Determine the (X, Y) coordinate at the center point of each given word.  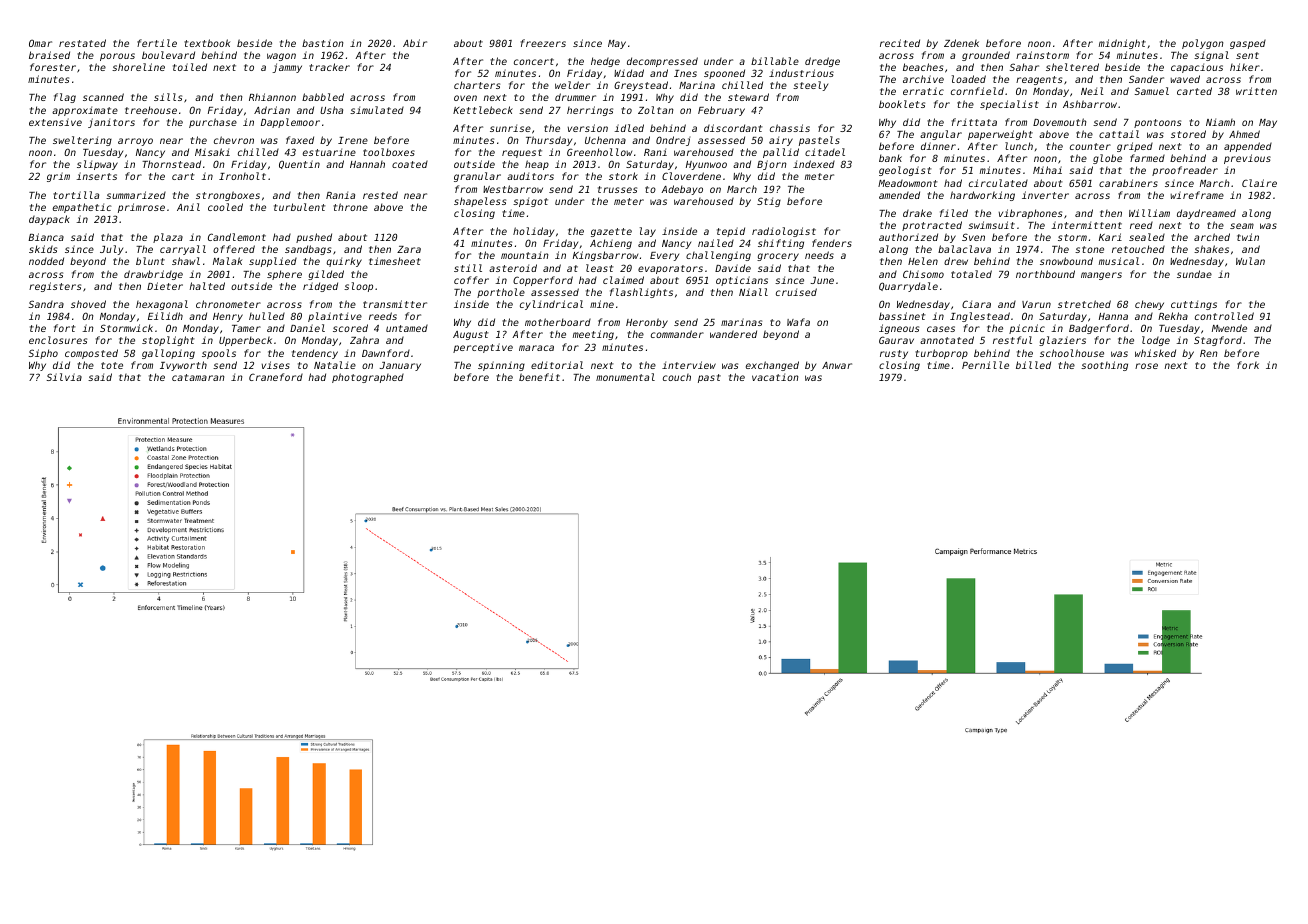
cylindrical (551, 305)
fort (65, 328)
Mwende (1229, 328)
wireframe (1197, 195)
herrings (590, 111)
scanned (103, 97)
